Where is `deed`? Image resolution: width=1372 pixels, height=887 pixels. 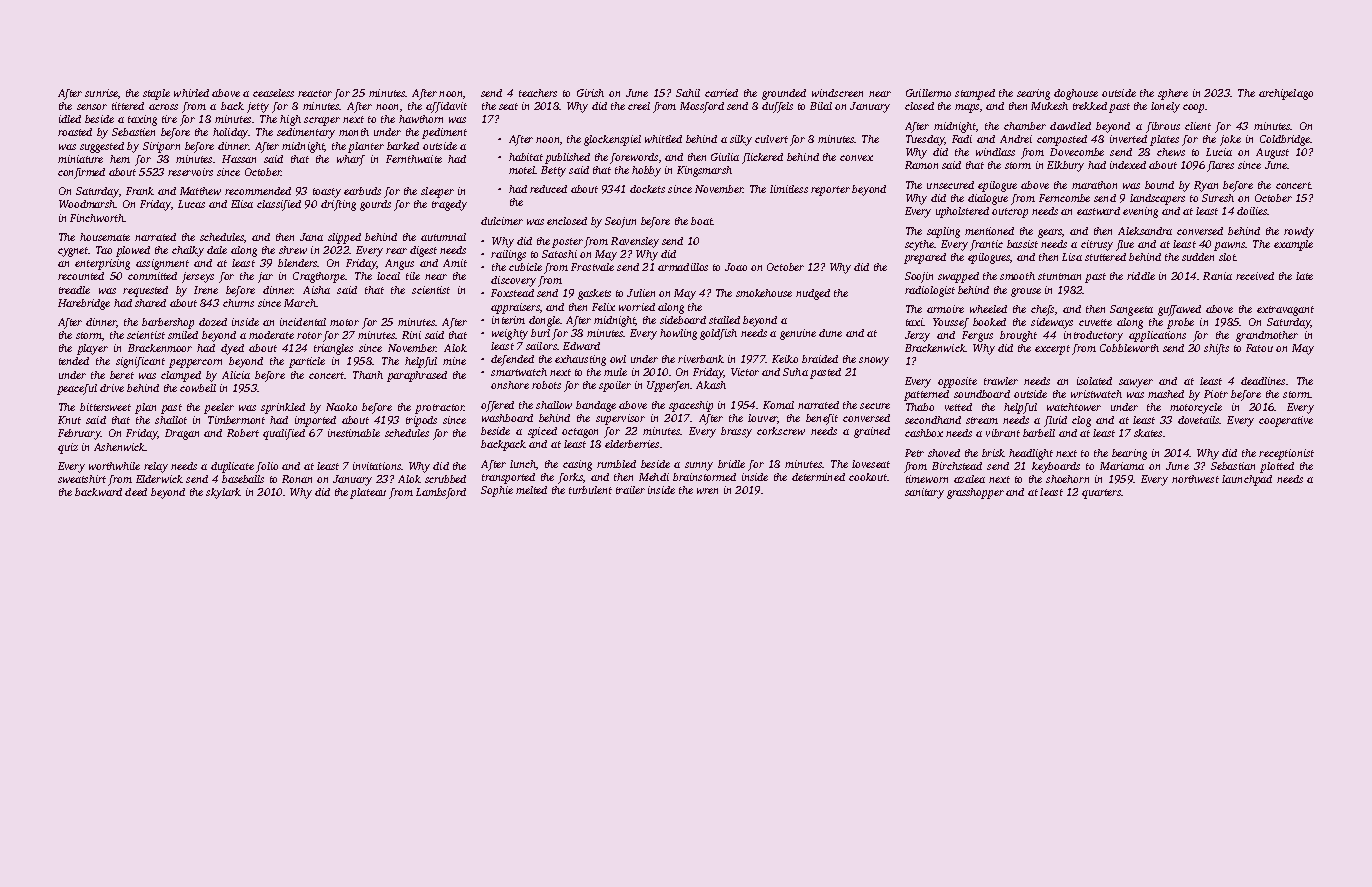
deed is located at coordinates (136, 492).
